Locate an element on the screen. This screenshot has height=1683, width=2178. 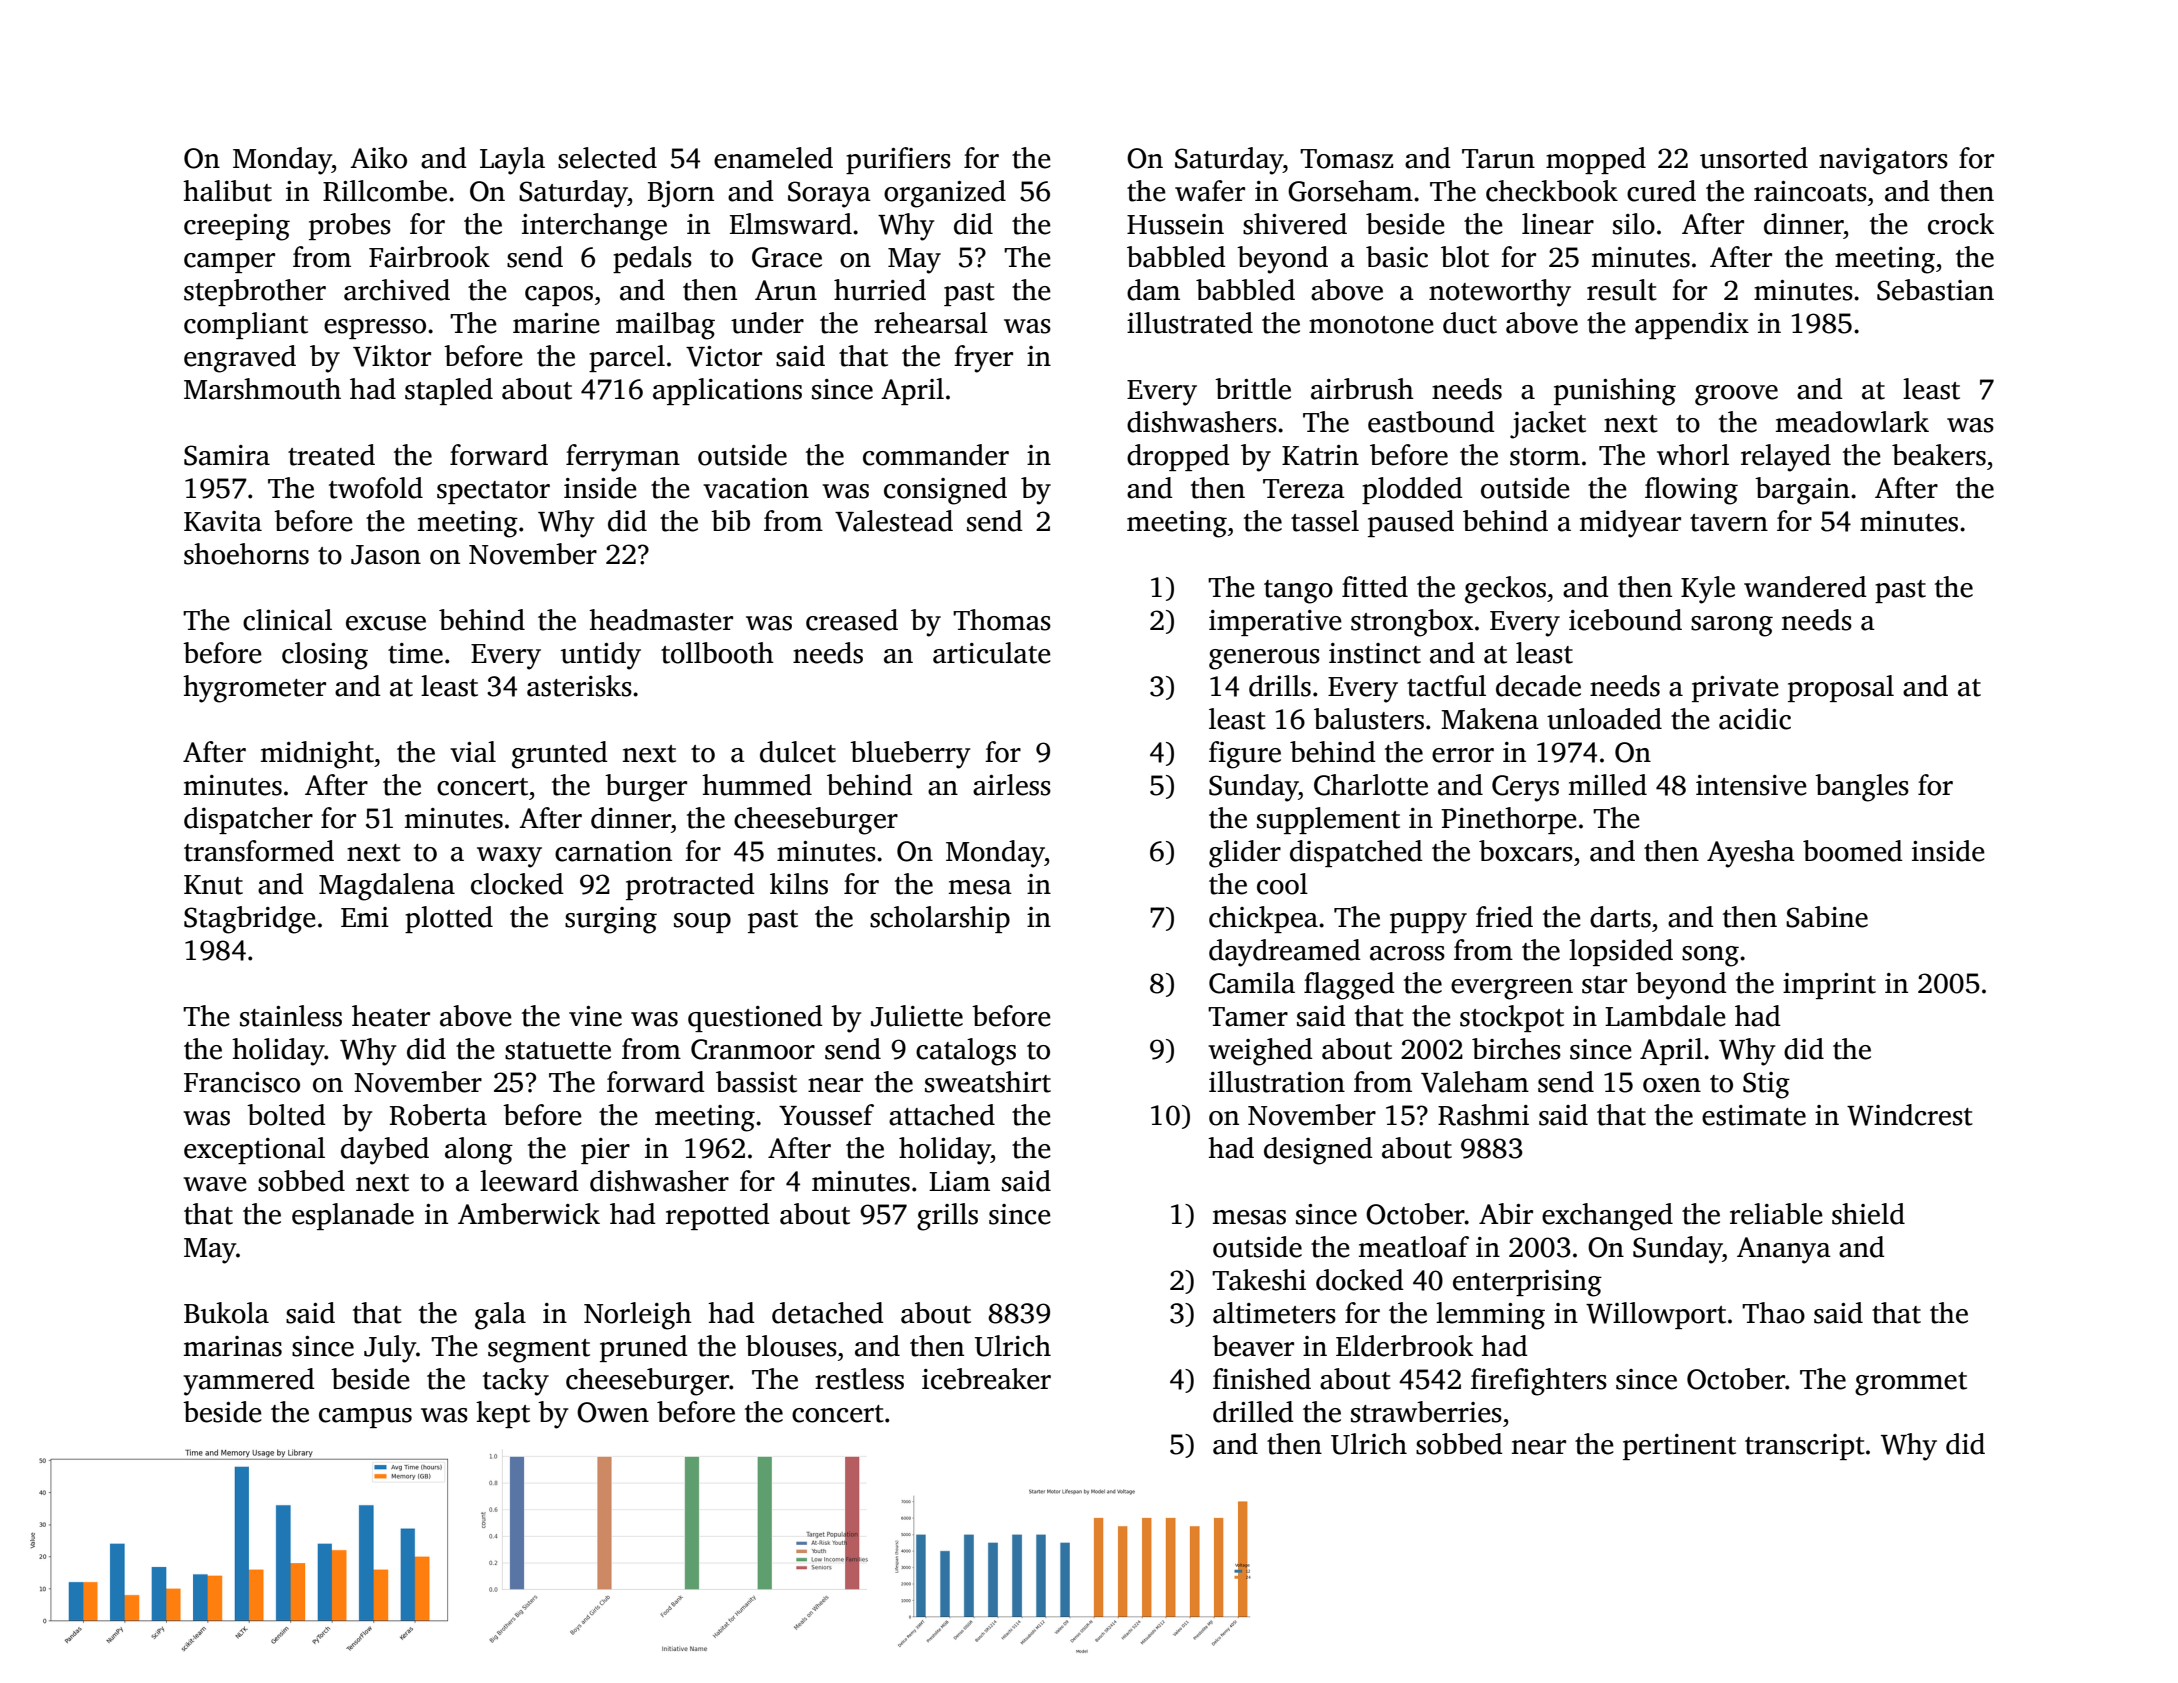
esplanade is located at coordinates (353, 1216).
